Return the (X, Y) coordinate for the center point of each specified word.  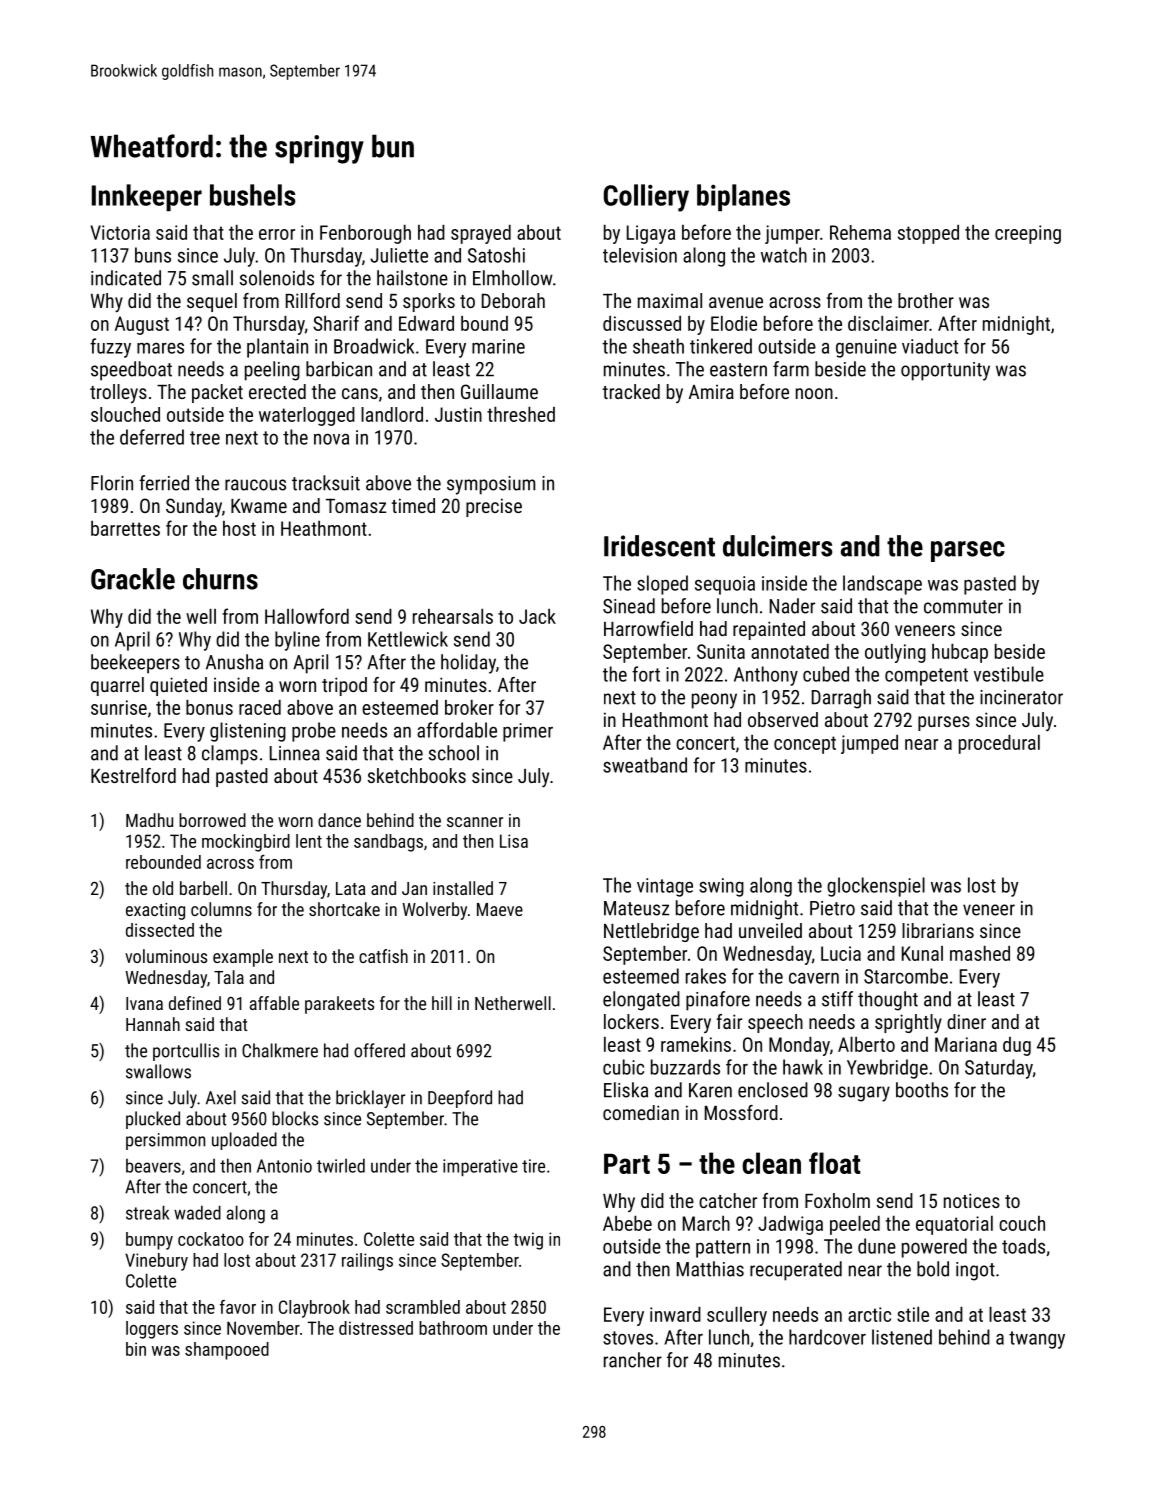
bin (136, 1349)
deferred (152, 437)
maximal (670, 300)
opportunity (945, 371)
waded (197, 1212)
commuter (963, 607)
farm (791, 369)
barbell (203, 888)
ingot (975, 1271)
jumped (869, 744)
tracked (631, 391)
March (706, 1223)
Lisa (514, 841)
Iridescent (659, 546)
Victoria (120, 232)
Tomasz (356, 505)
